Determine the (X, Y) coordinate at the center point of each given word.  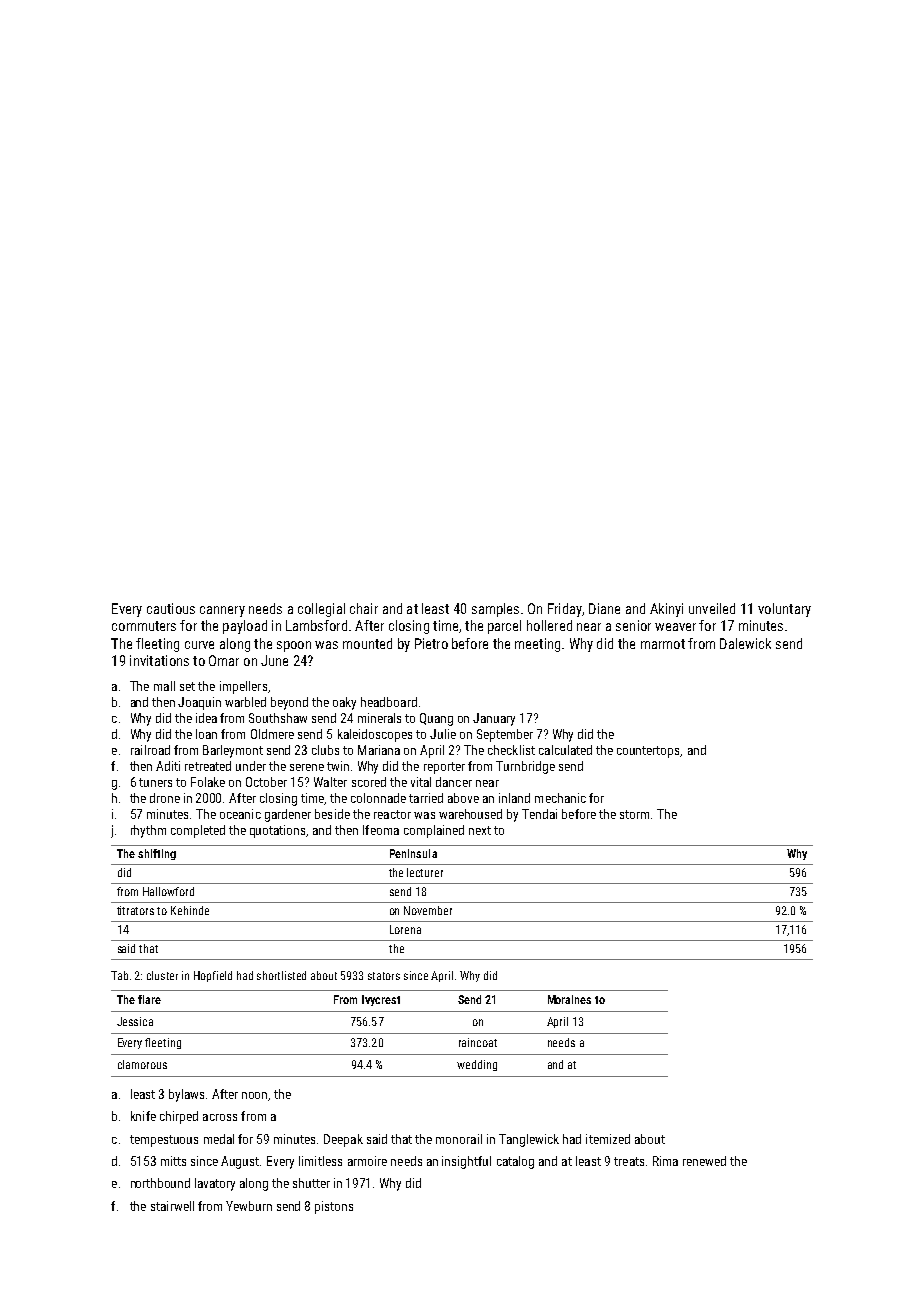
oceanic (240, 814)
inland (514, 798)
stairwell (172, 1206)
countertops (649, 752)
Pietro (431, 643)
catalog (515, 1162)
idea (206, 718)
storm (634, 814)
